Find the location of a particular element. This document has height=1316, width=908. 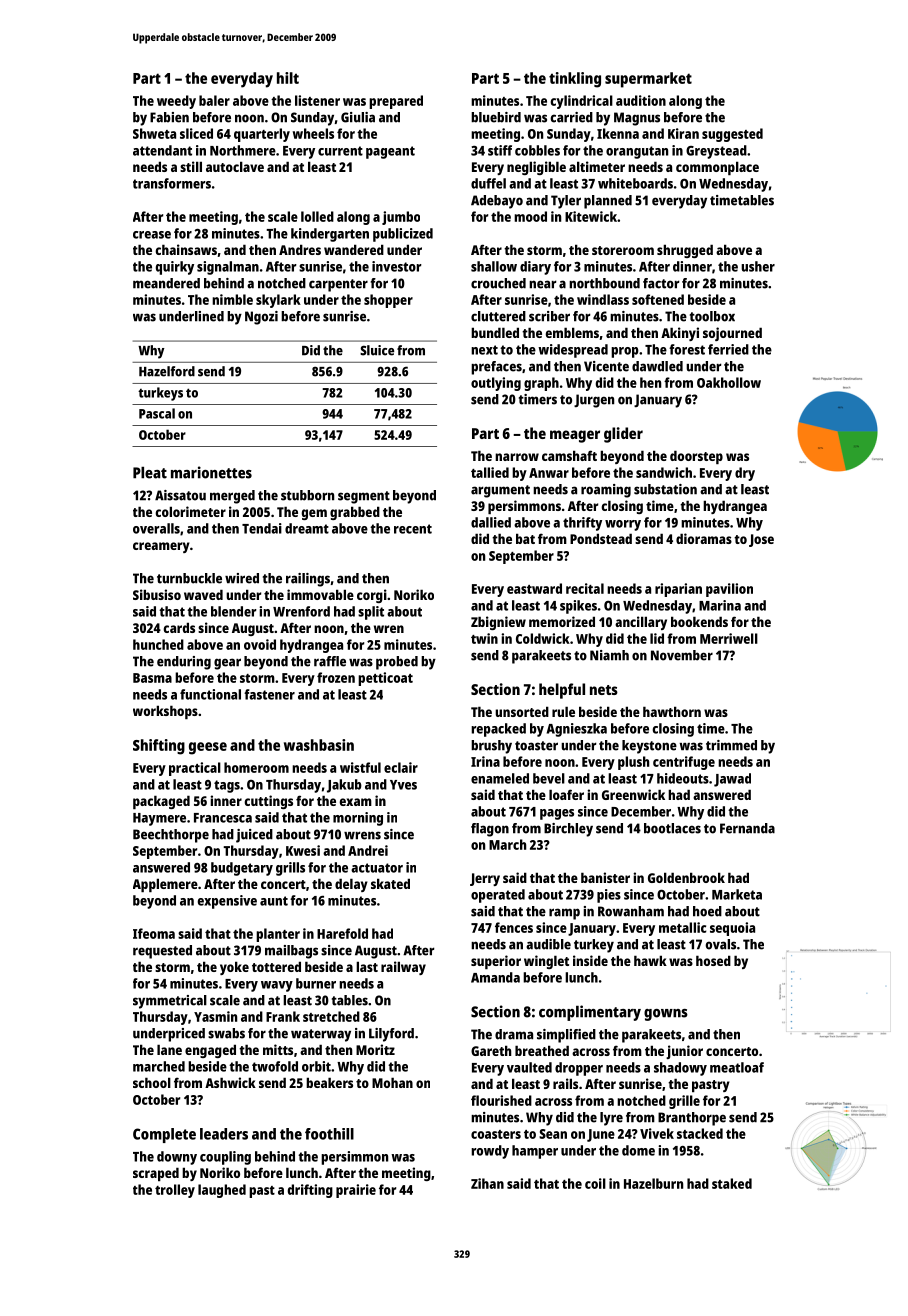

Sibusiso is located at coordinates (157, 594).
